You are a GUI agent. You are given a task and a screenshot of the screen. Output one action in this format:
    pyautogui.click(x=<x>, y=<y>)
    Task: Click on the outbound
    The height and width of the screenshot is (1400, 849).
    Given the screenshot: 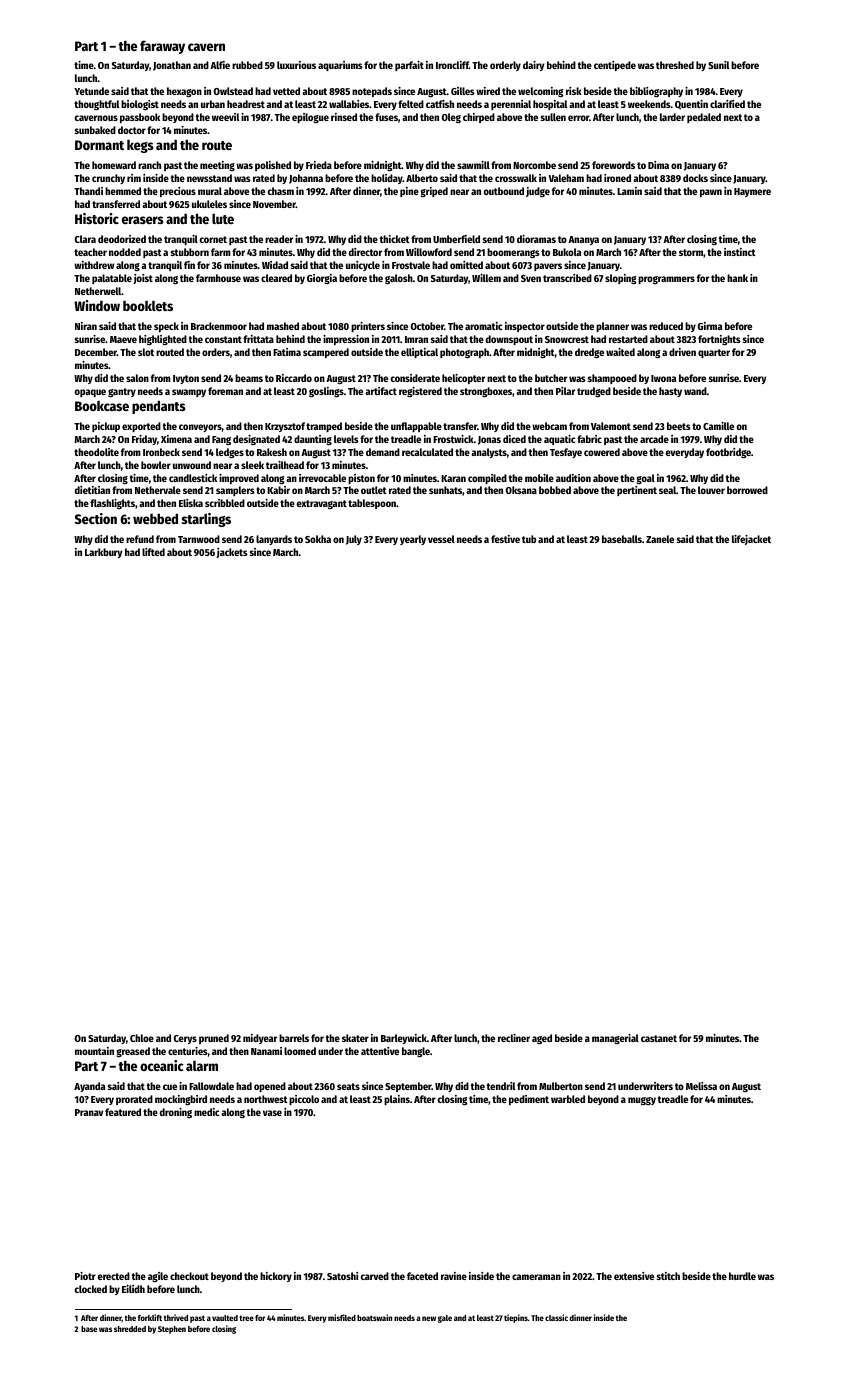 What is the action you would take?
    pyautogui.click(x=504, y=191)
